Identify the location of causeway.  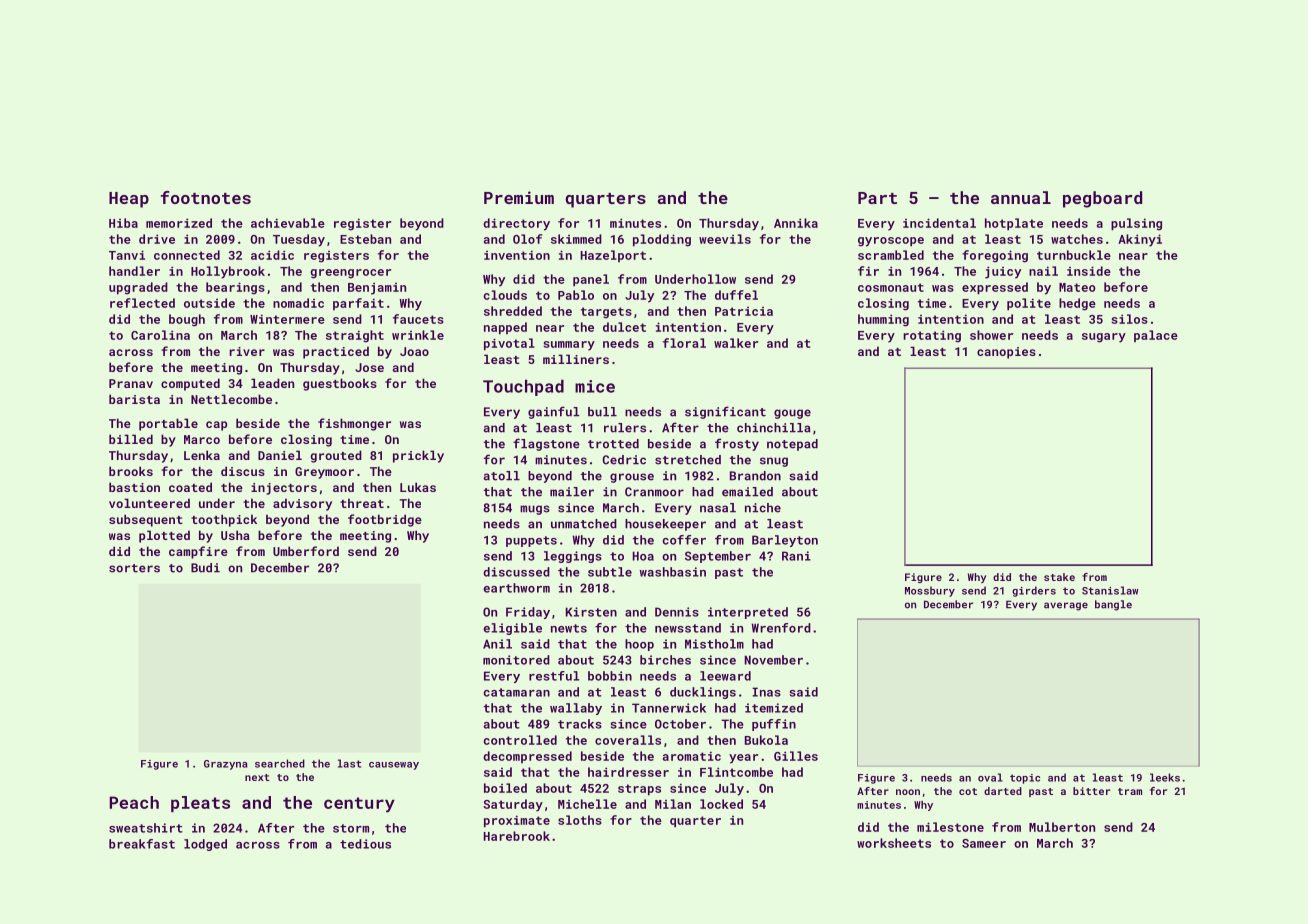
(394, 766).
